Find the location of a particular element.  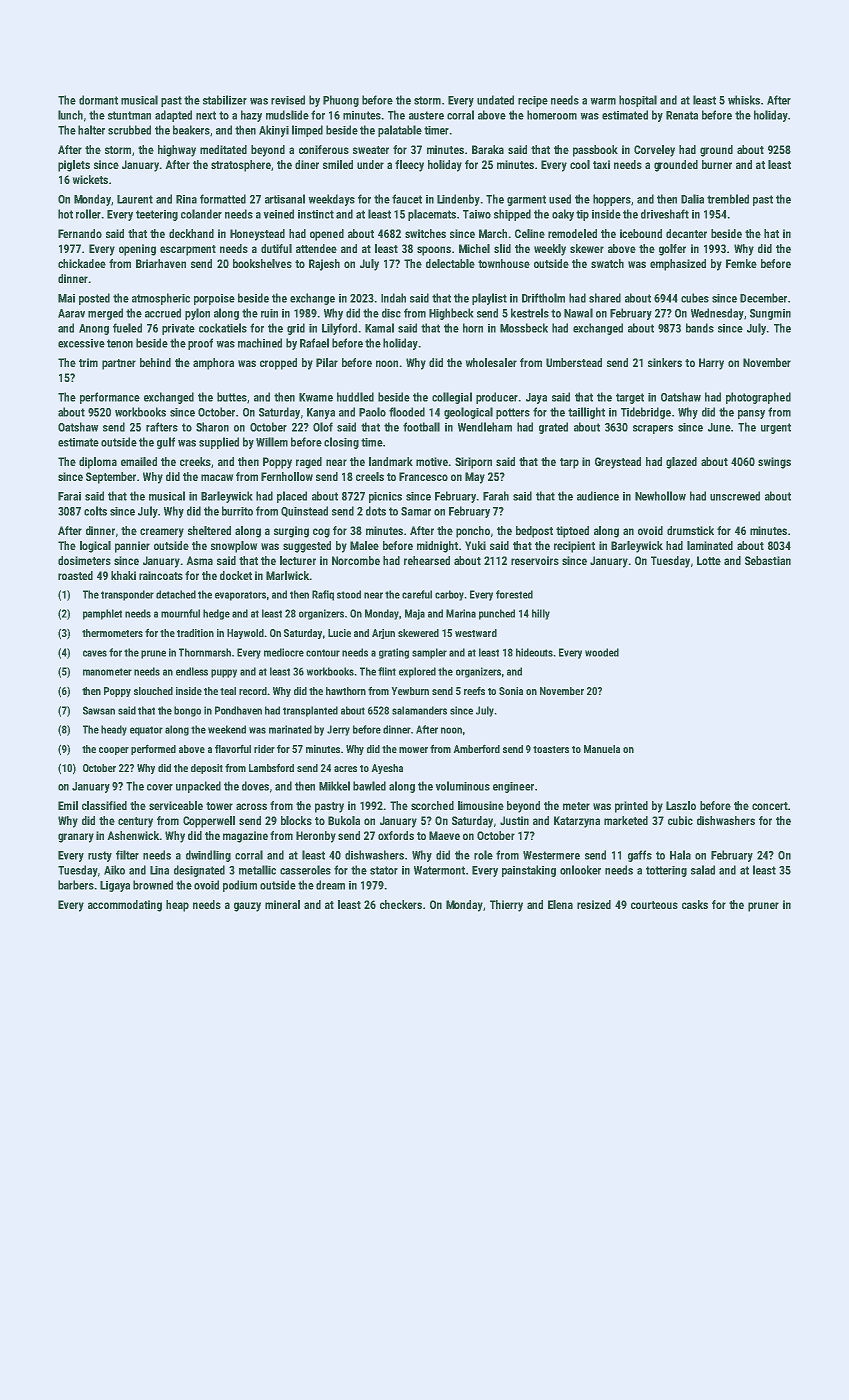

Phuong is located at coordinates (341, 101).
